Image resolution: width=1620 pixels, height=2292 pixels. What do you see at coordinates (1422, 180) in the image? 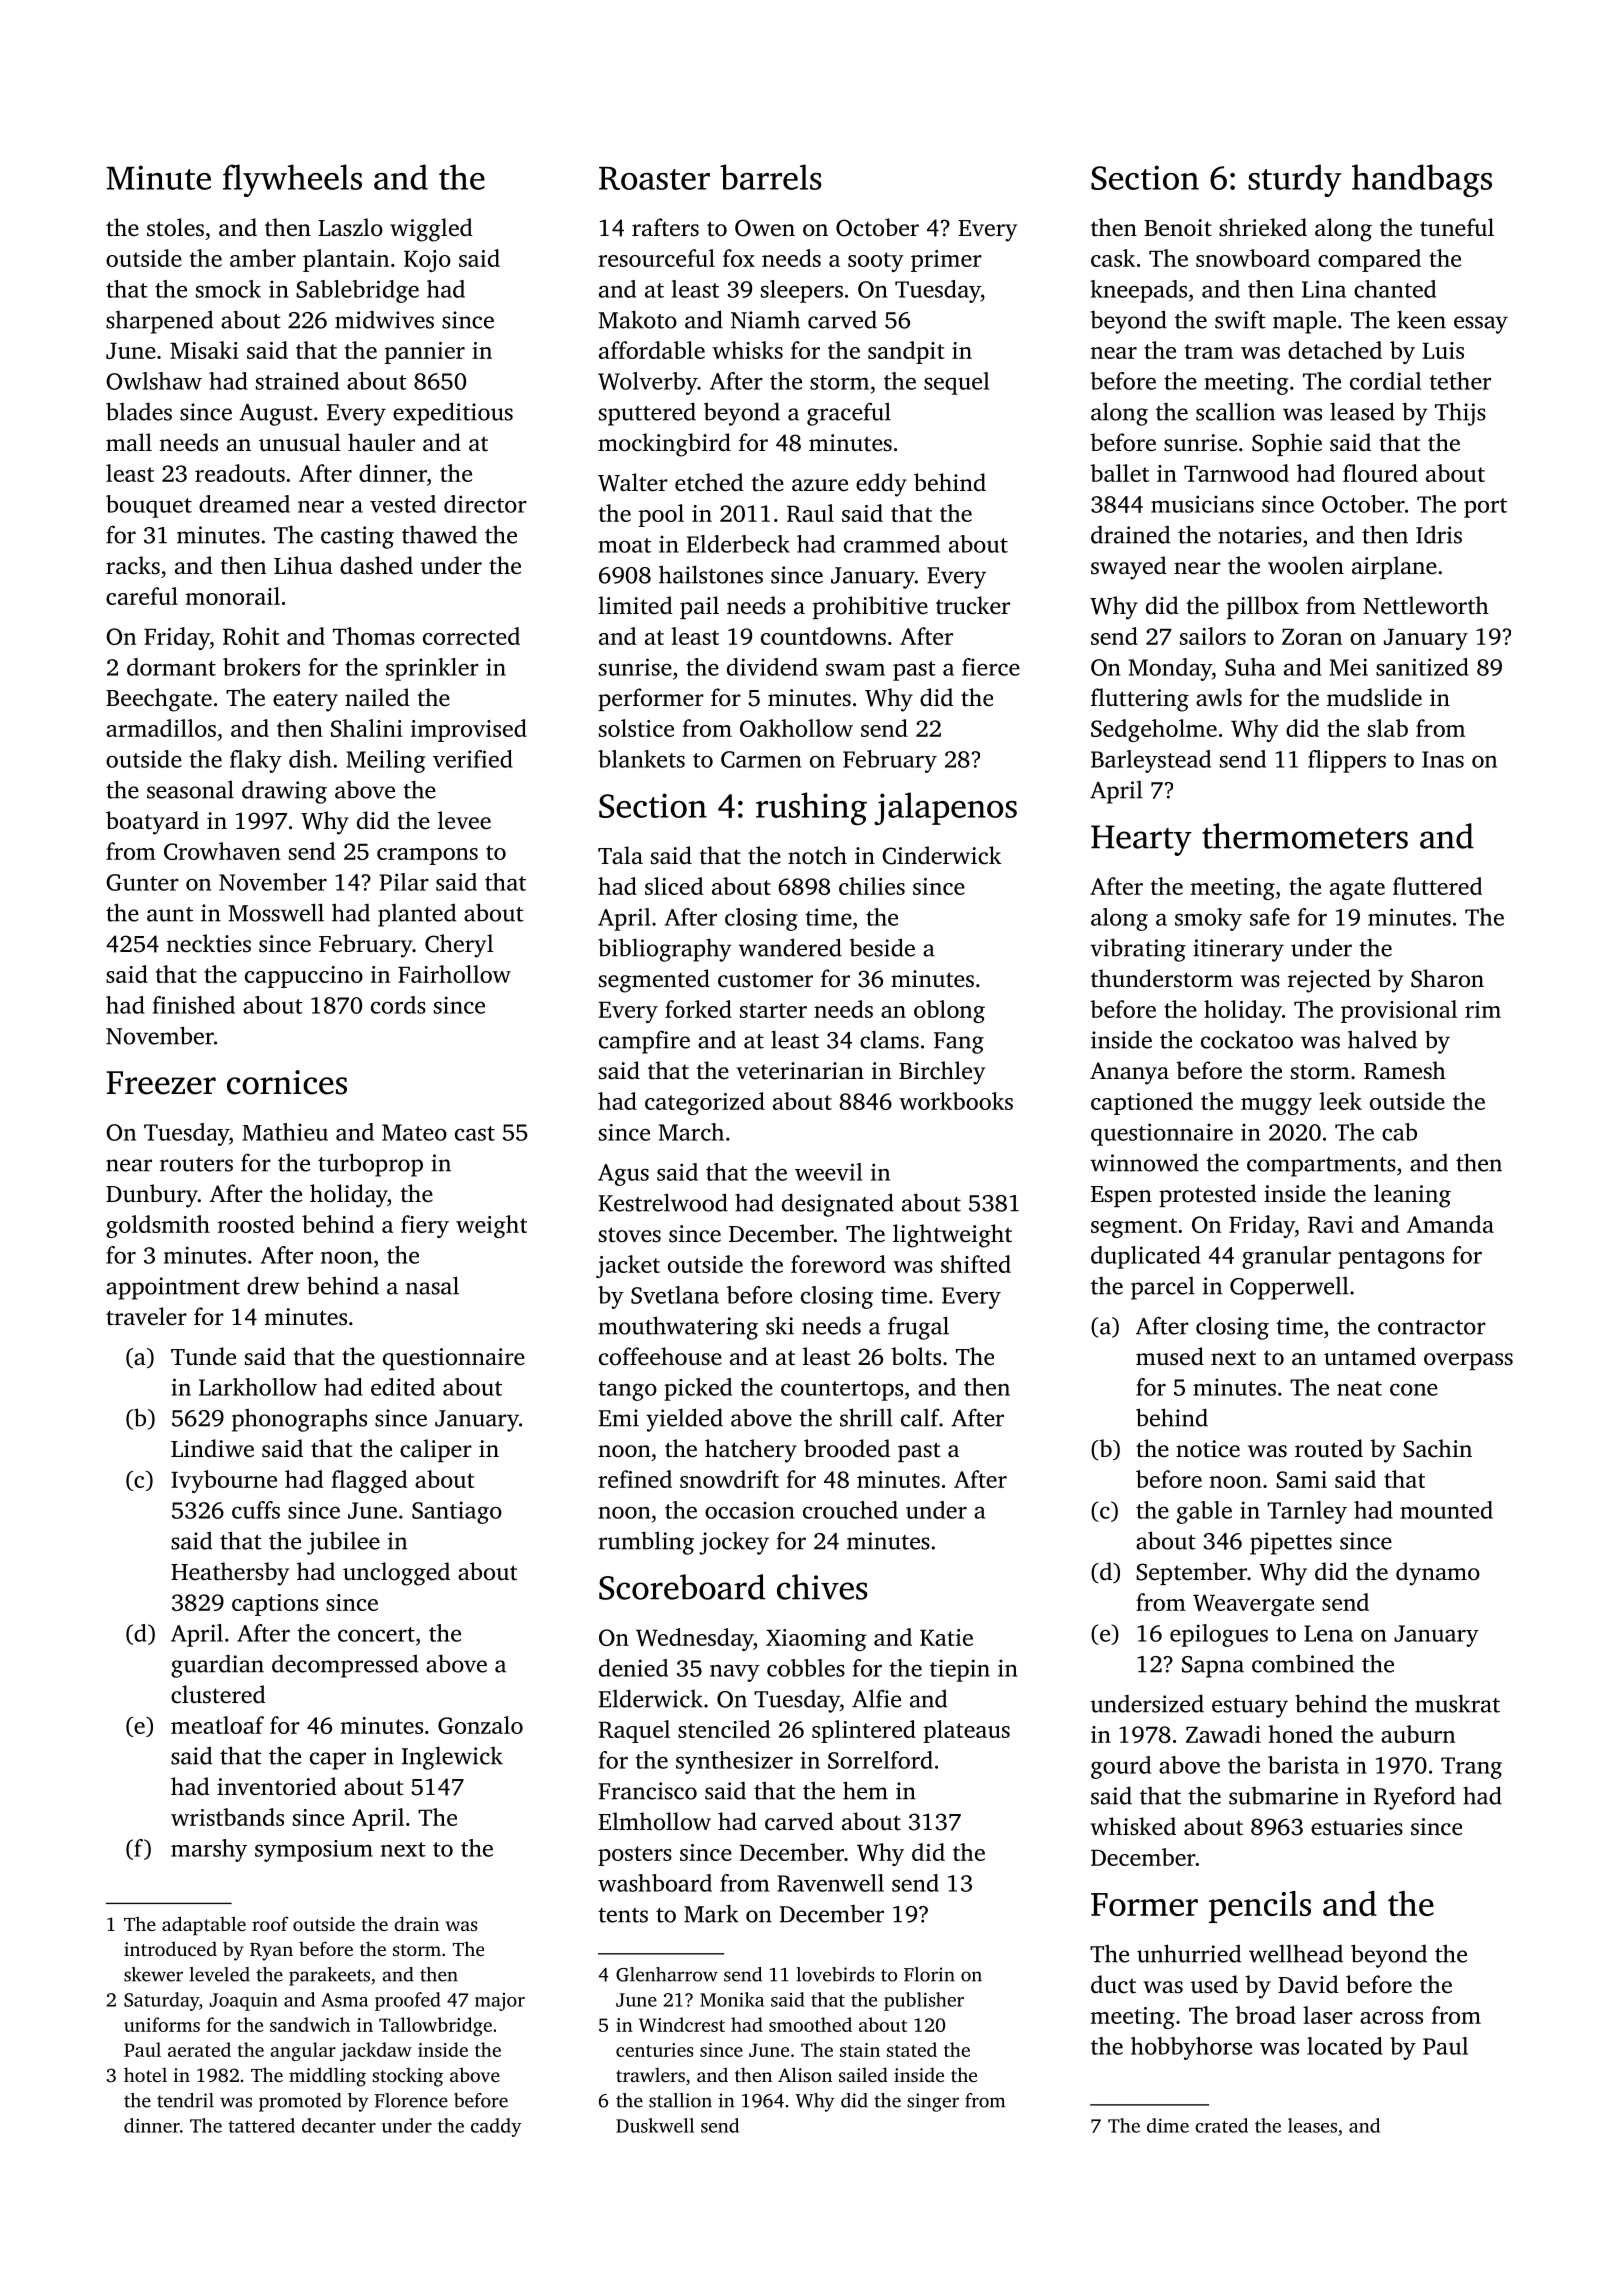
I see `handbags` at bounding box center [1422, 180].
